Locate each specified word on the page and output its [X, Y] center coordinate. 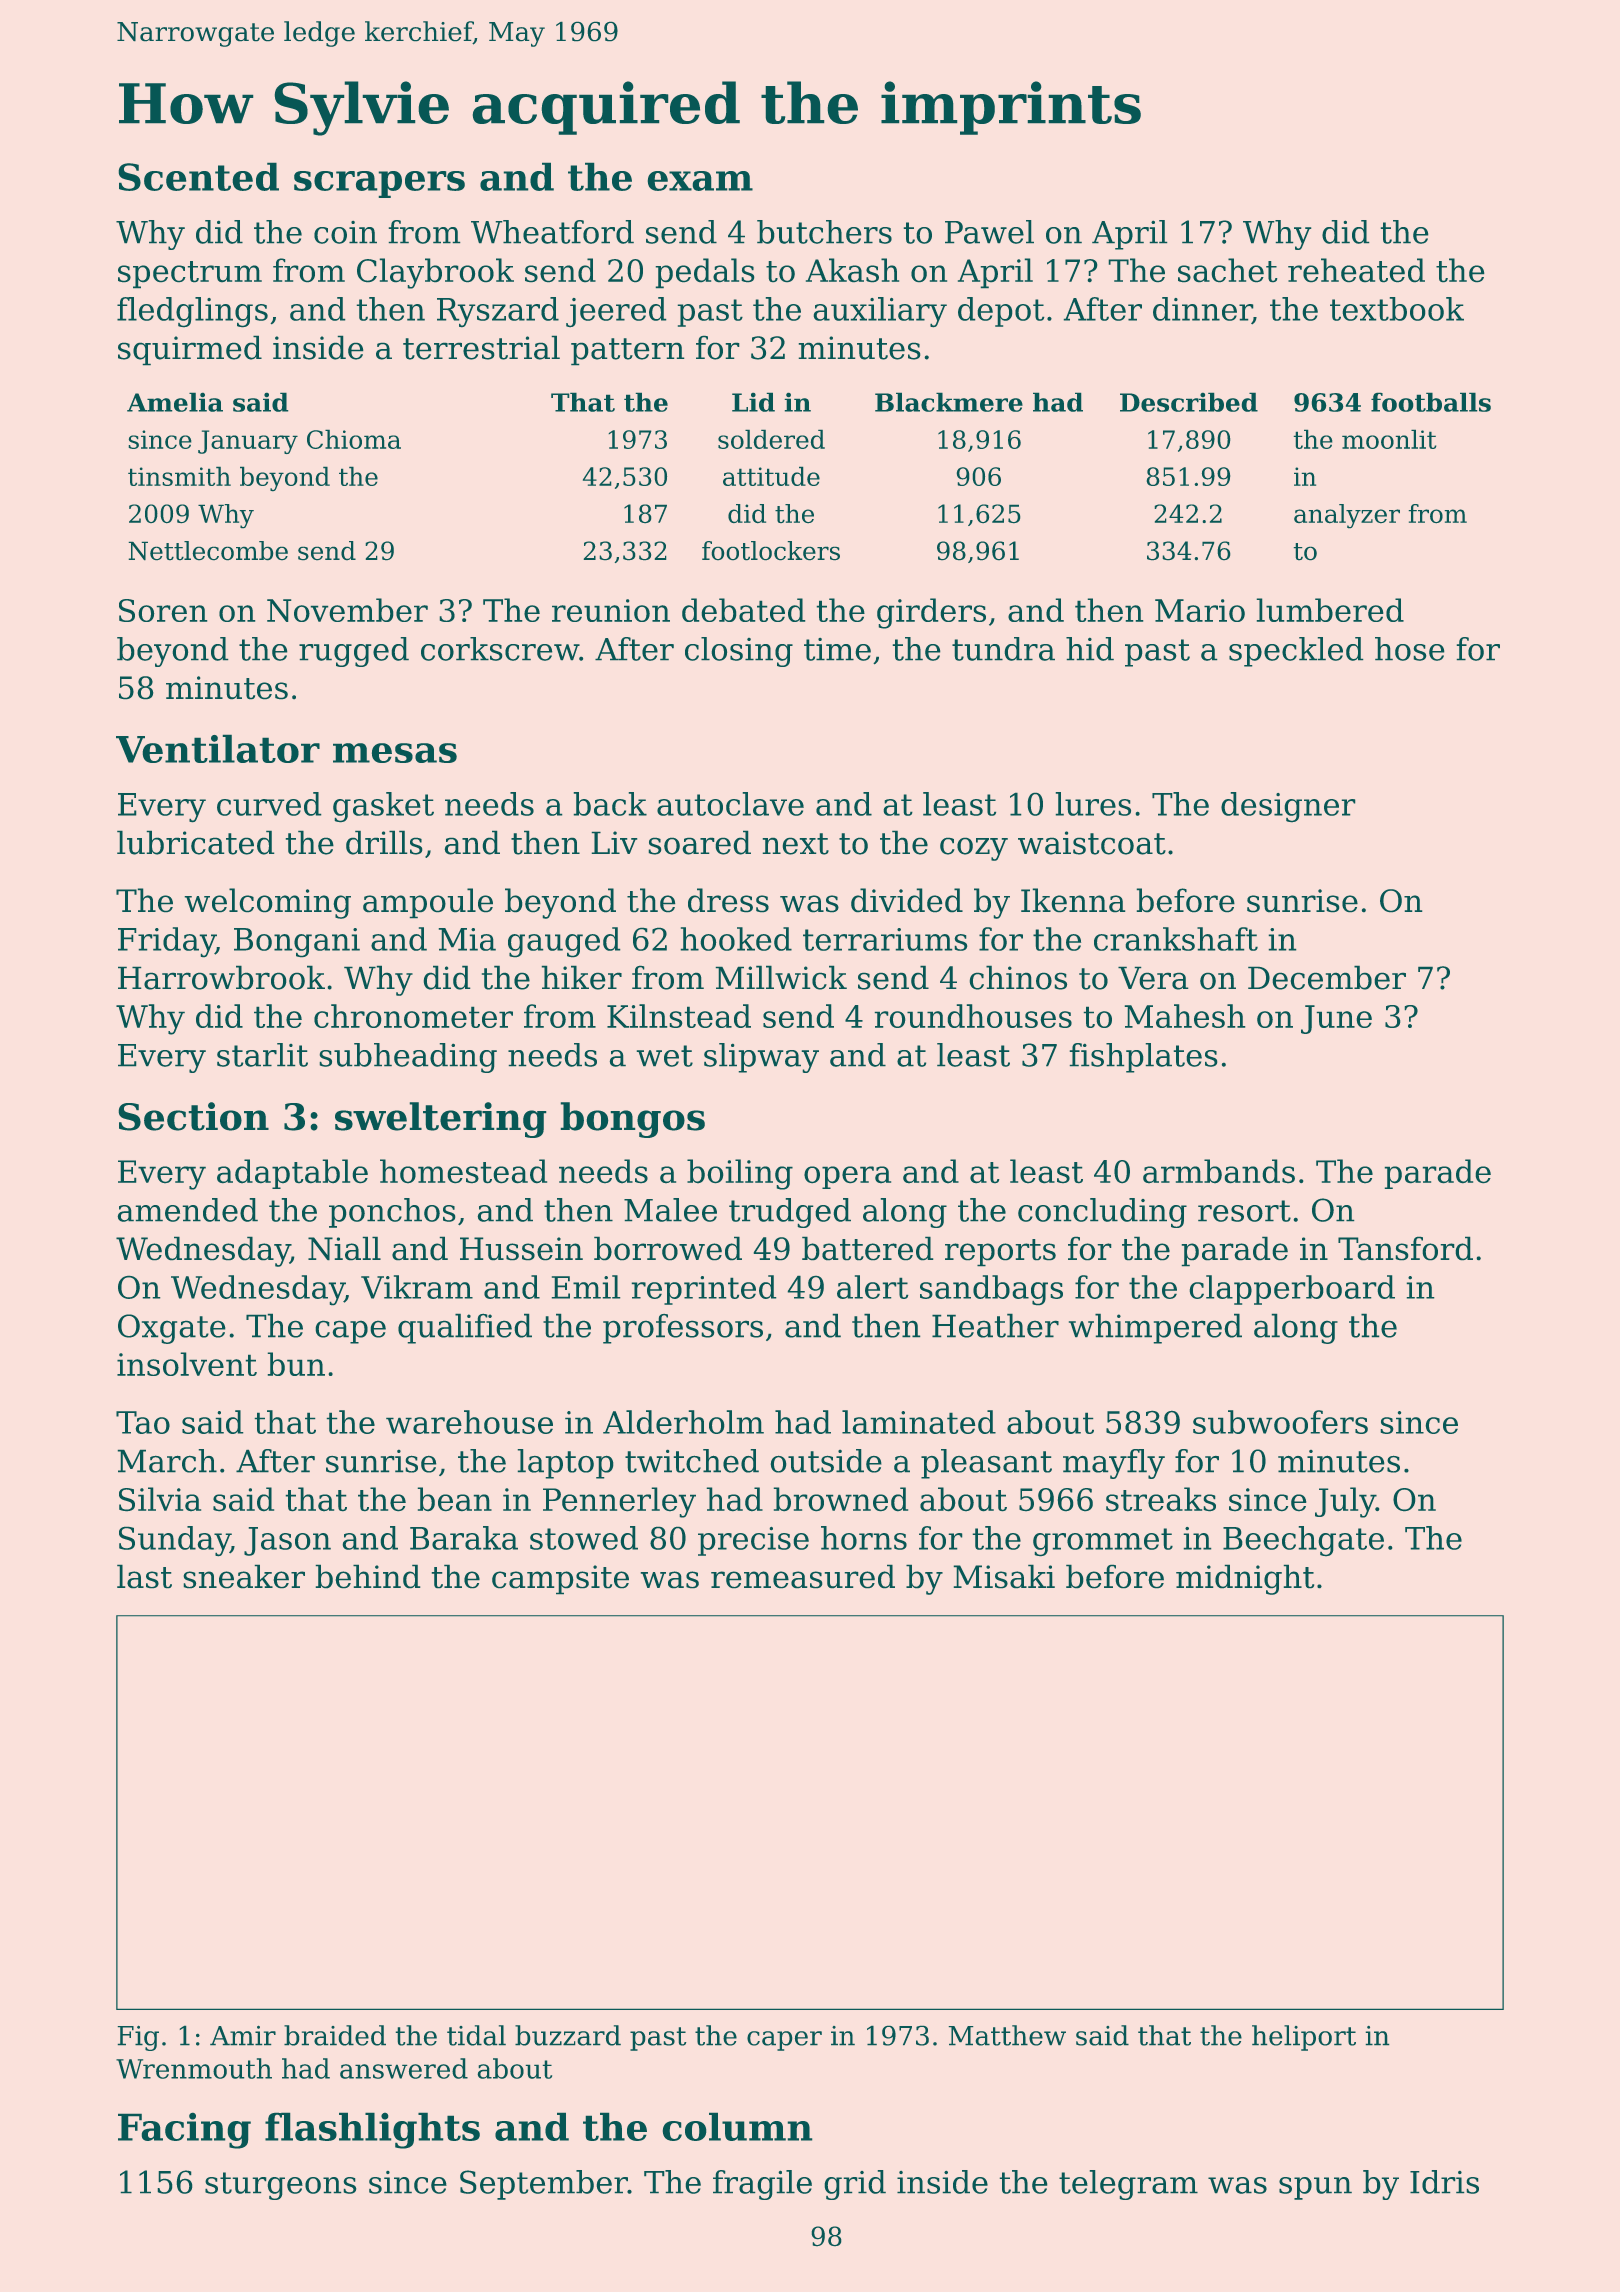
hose [1410, 649]
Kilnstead [679, 1016]
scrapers [379, 184]
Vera [1153, 978]
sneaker [244, 1576]
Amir [243, 2035]
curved [269, 804]
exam [700, 181]
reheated [1356, 270]
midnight [1245, 1579]
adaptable [292, 1174]
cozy [974, 849]
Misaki [1004, 1576]
